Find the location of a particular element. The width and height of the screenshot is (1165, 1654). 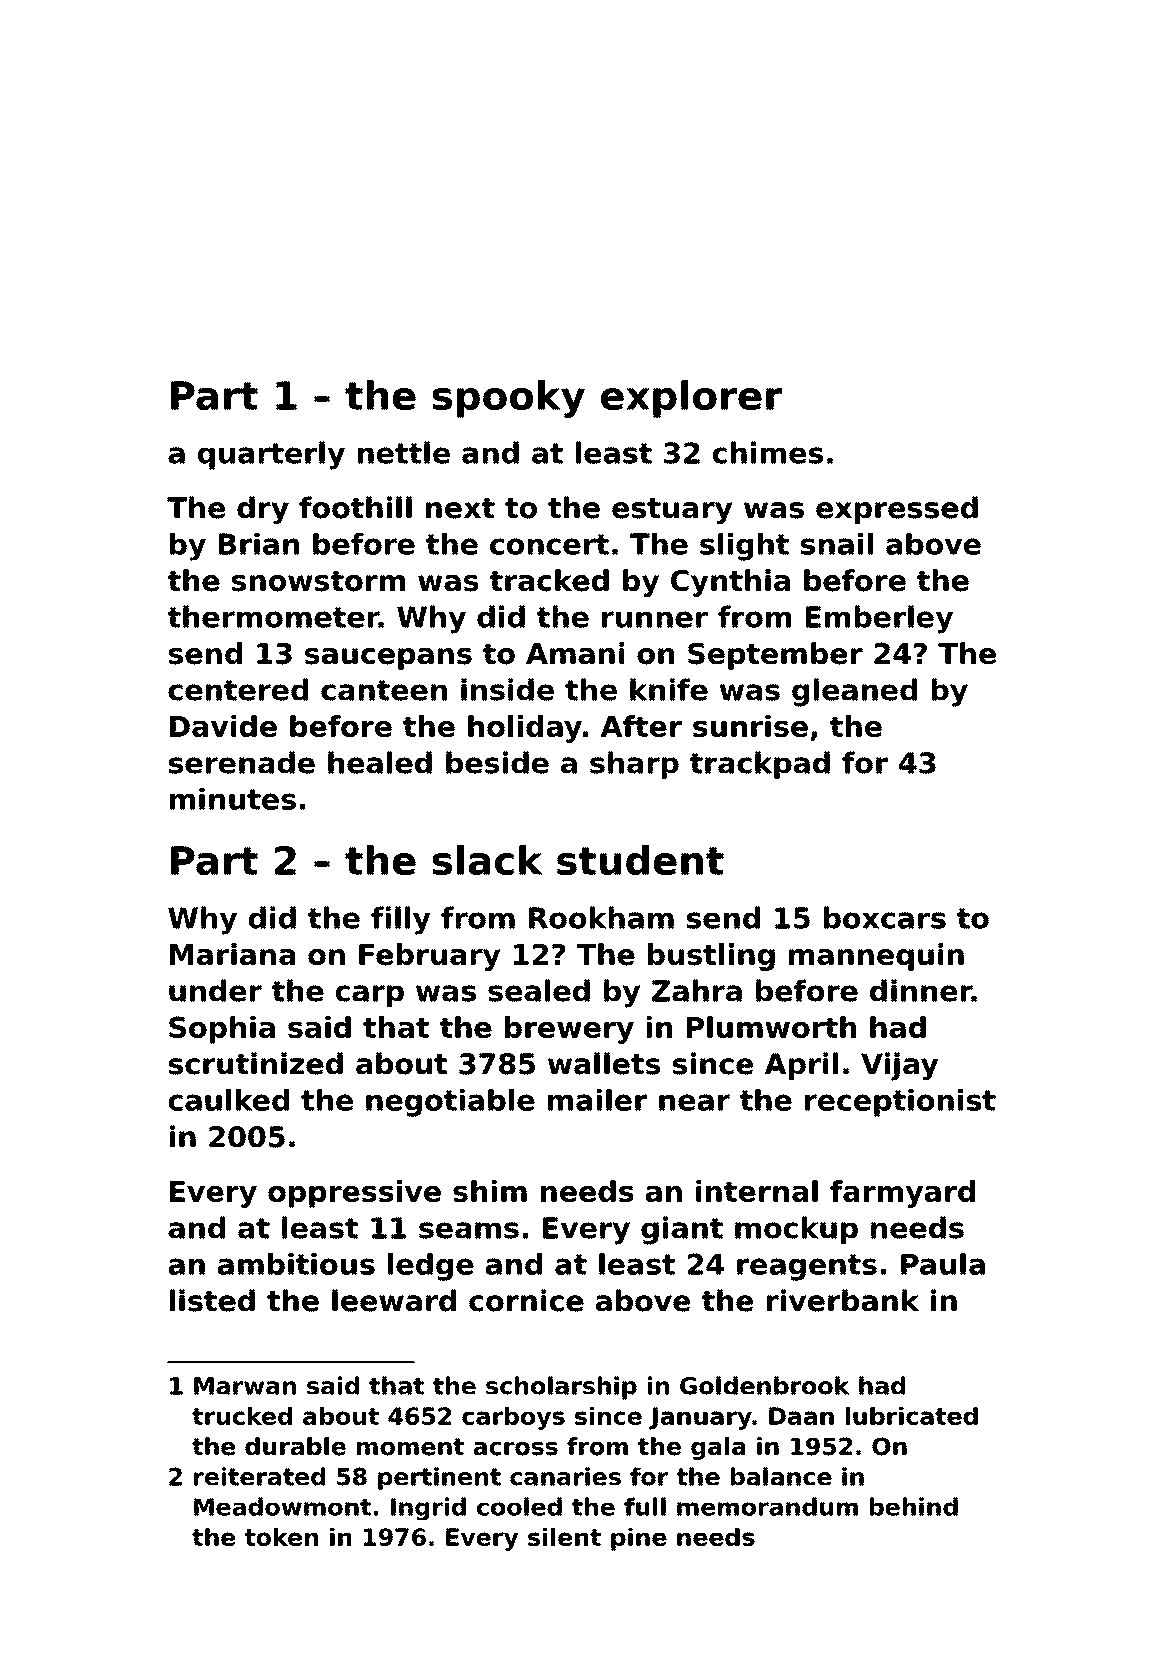

farmyard is located at coordinates (902, 1194).
